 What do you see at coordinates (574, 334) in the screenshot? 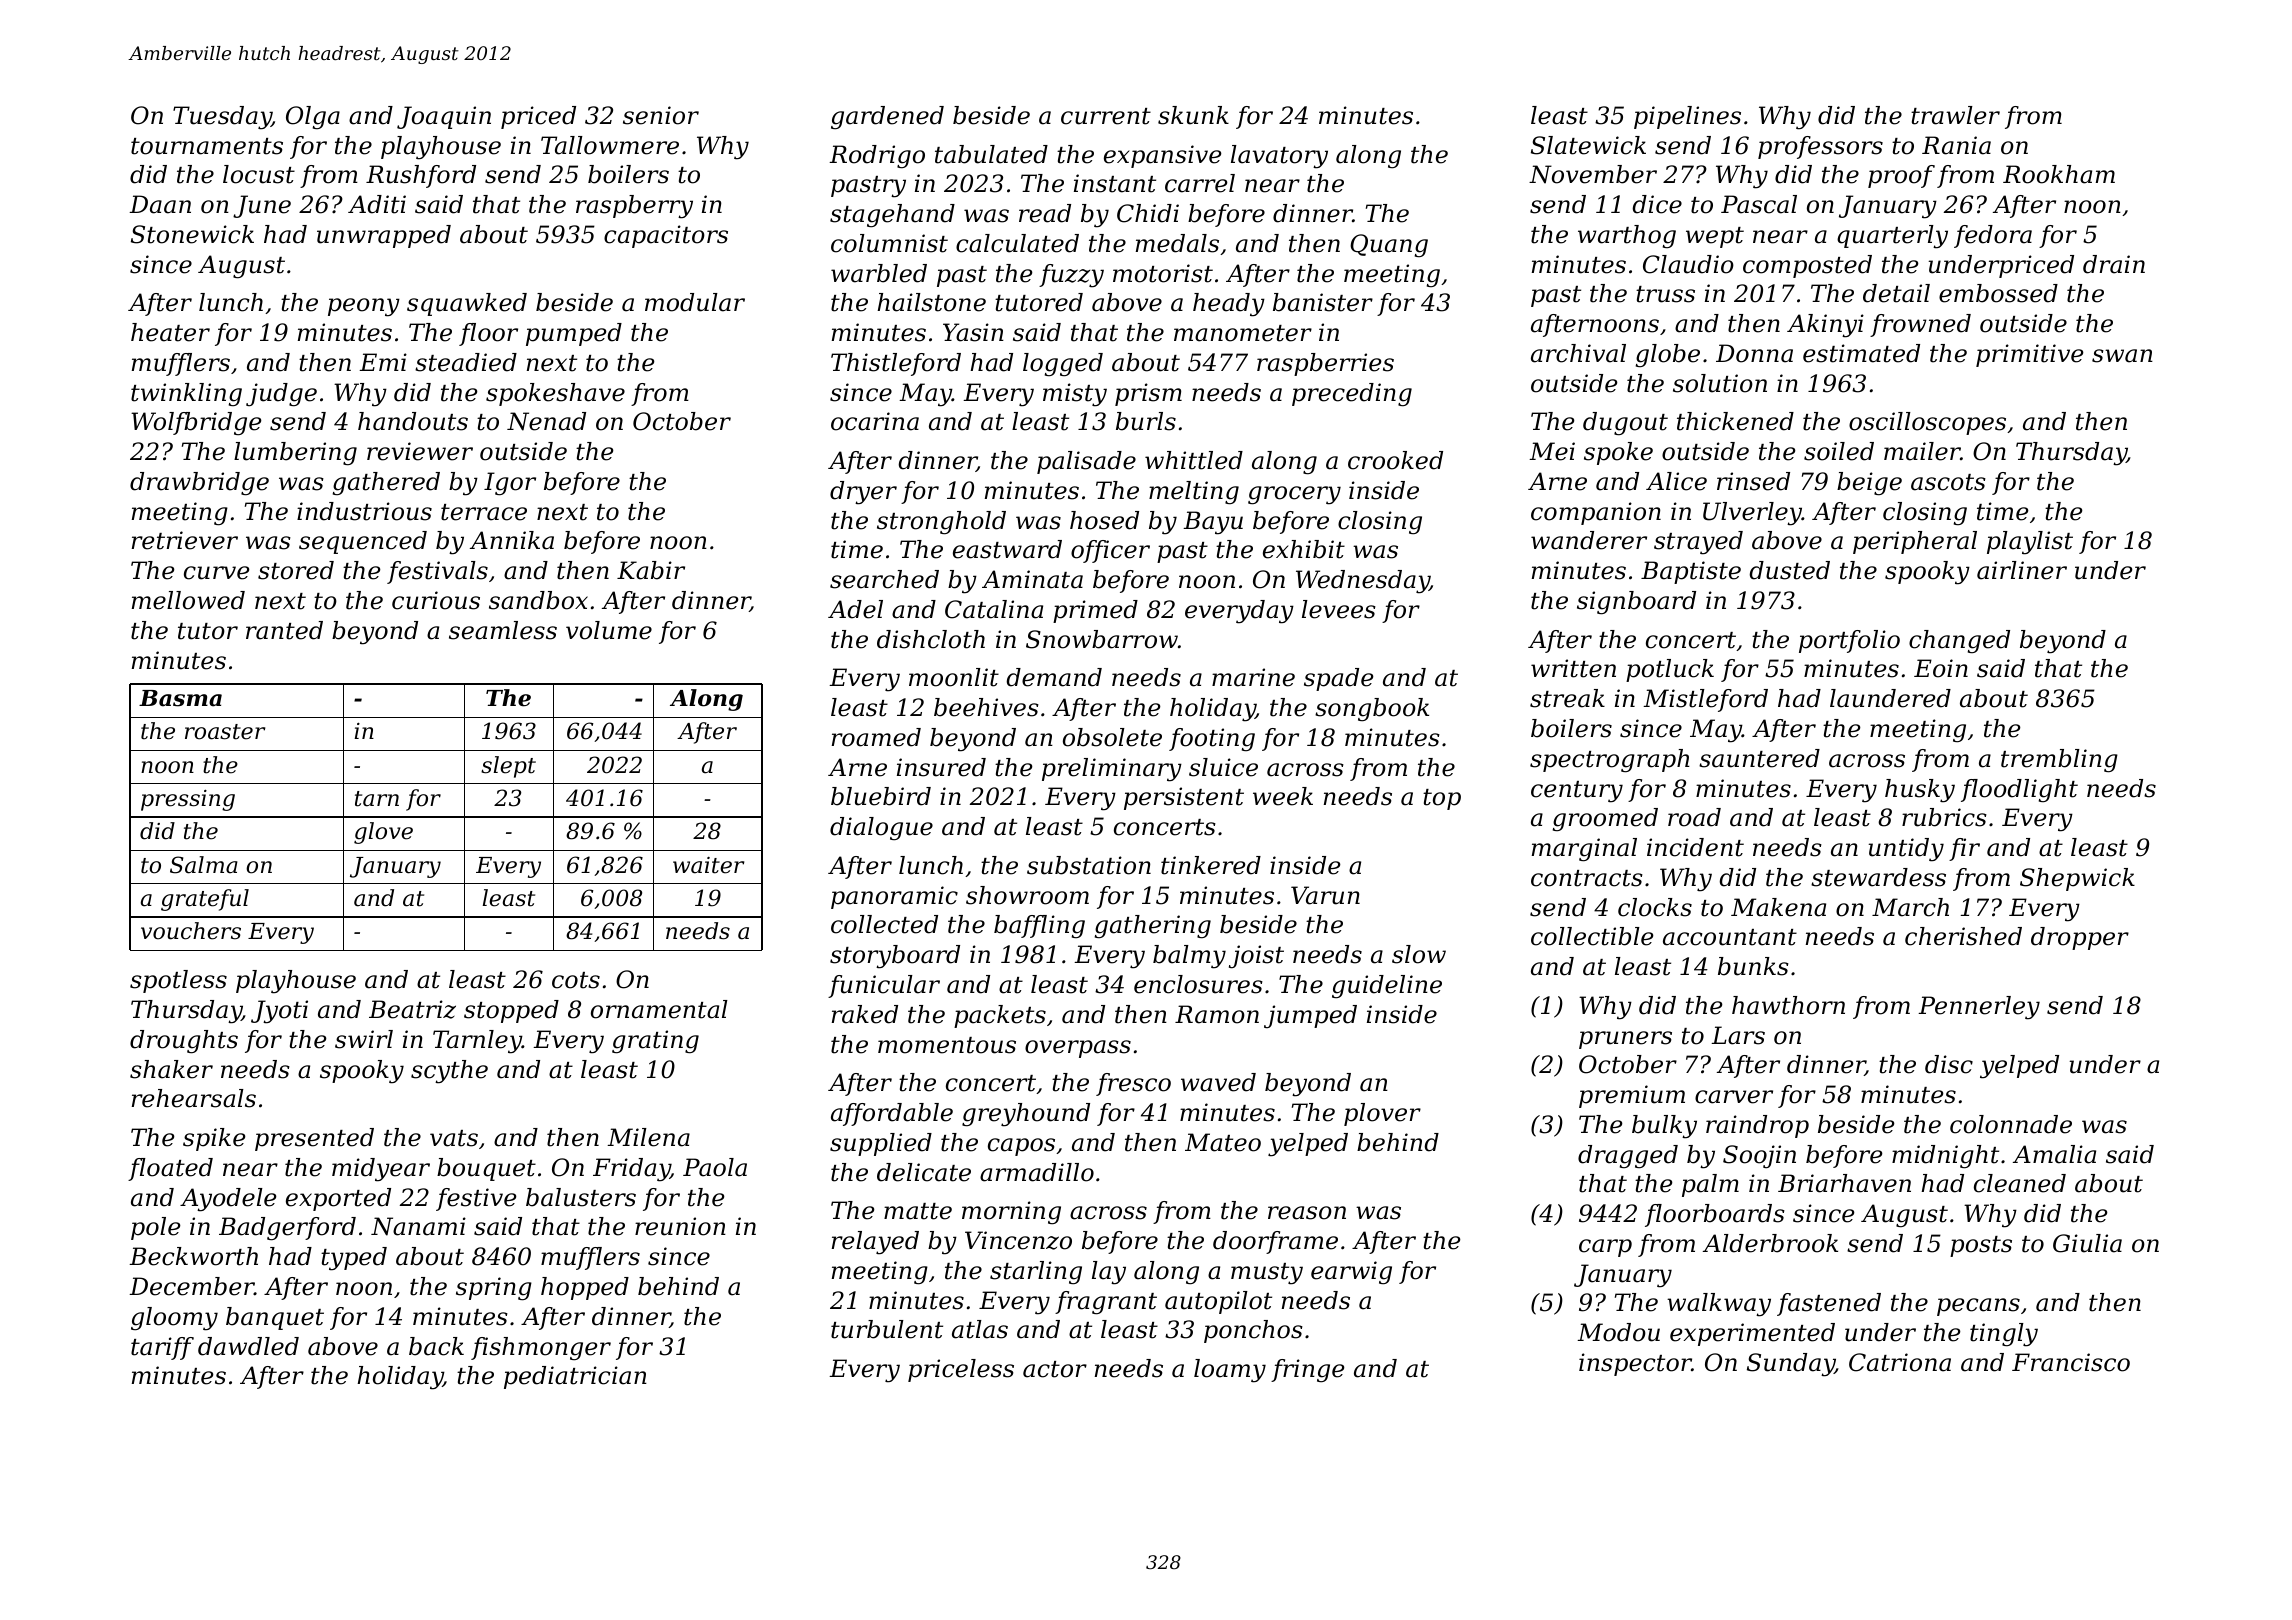
I see `pumped` at bounding box center [574, 334].
